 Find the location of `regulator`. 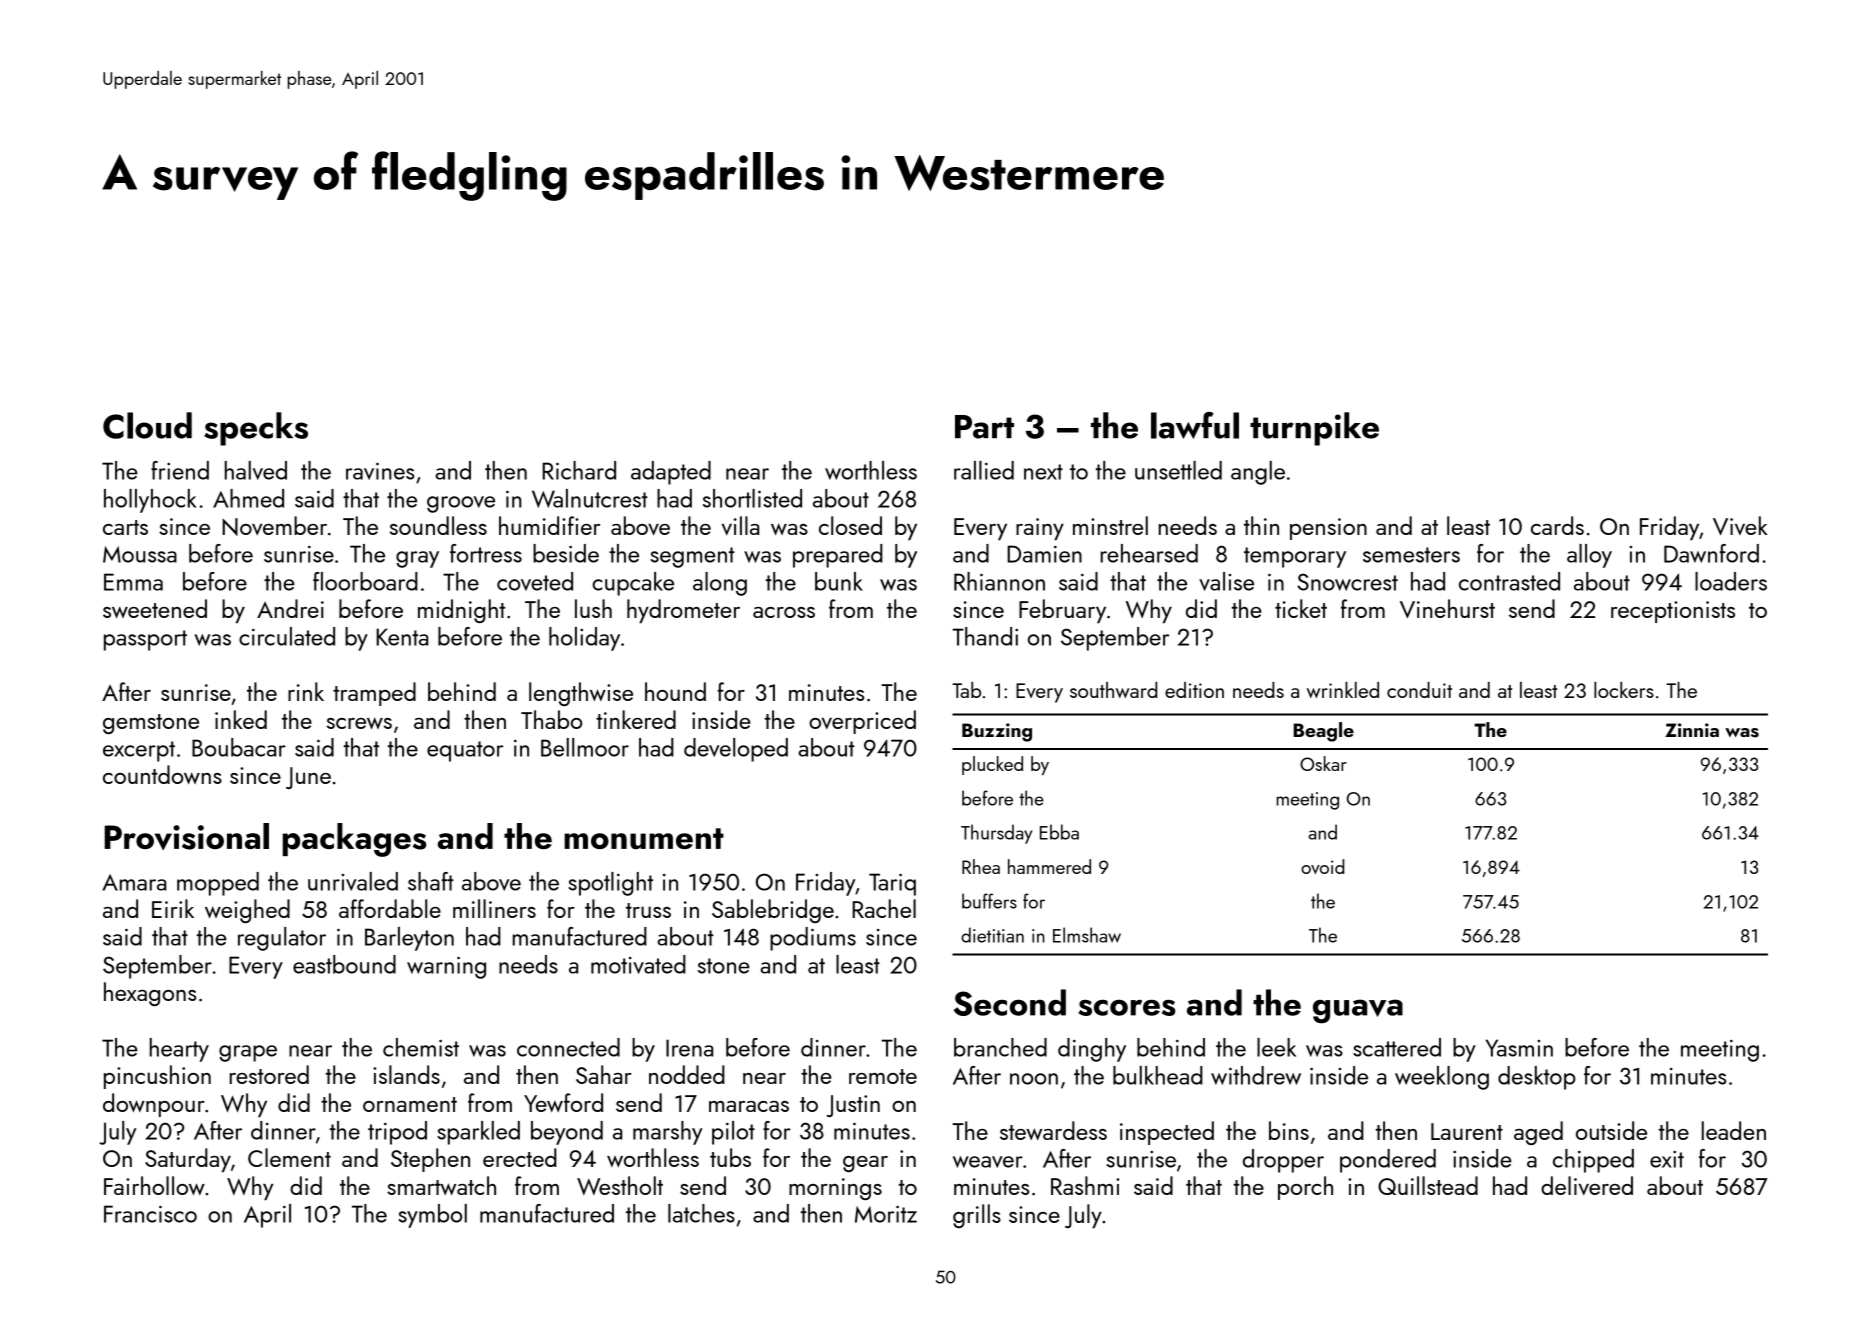

regulator is located at coordinates (282, 939).
